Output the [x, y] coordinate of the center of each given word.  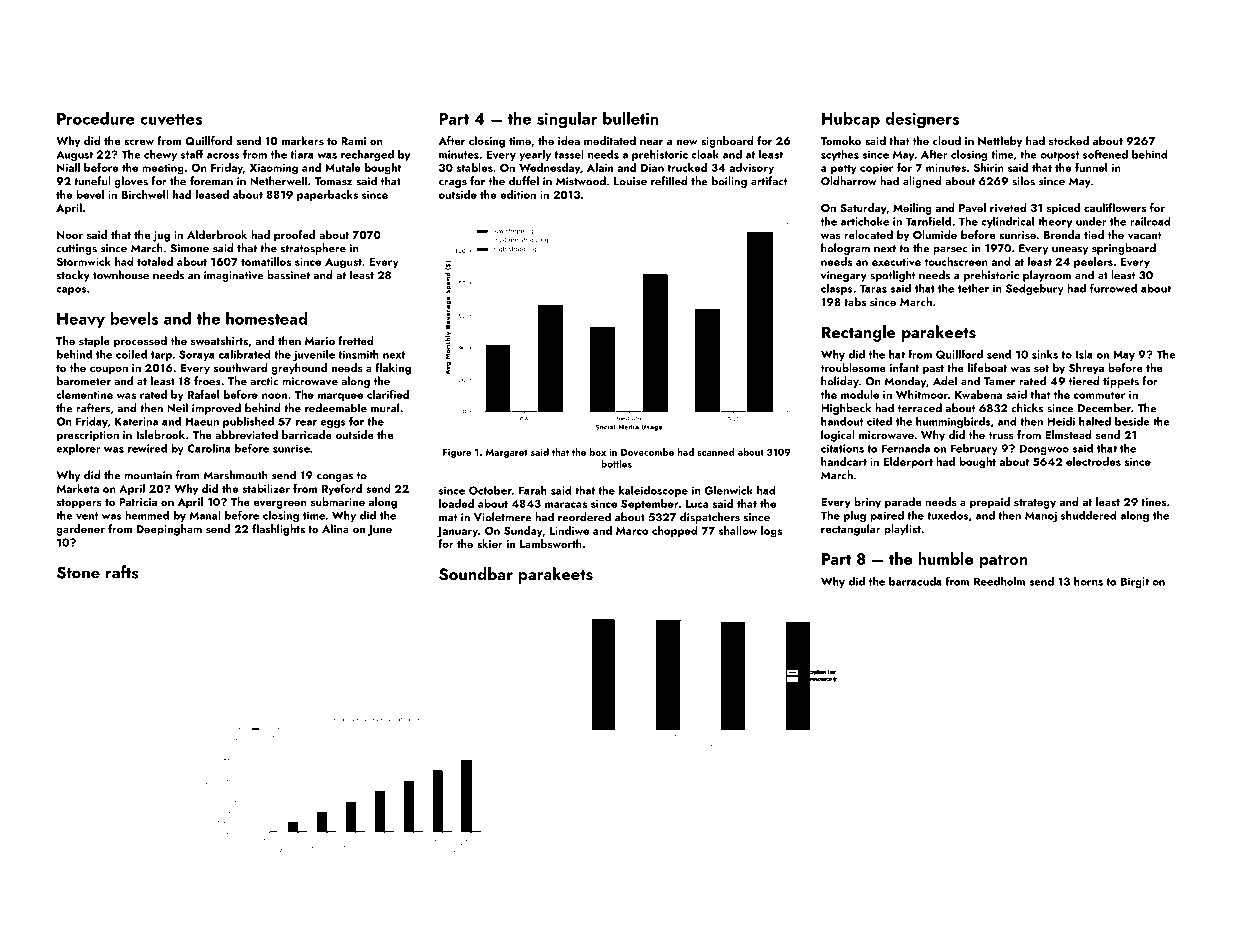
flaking [393, 369]
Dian [652, 168]
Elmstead [1068, 434]
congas [335, 478]
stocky [73, 276]
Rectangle [859, 333]
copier [876, 169]
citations [842, 448]
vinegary [844, 276]
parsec [950, 251]
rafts [122, 572]
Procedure [96, 118]
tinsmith [358, 354]
